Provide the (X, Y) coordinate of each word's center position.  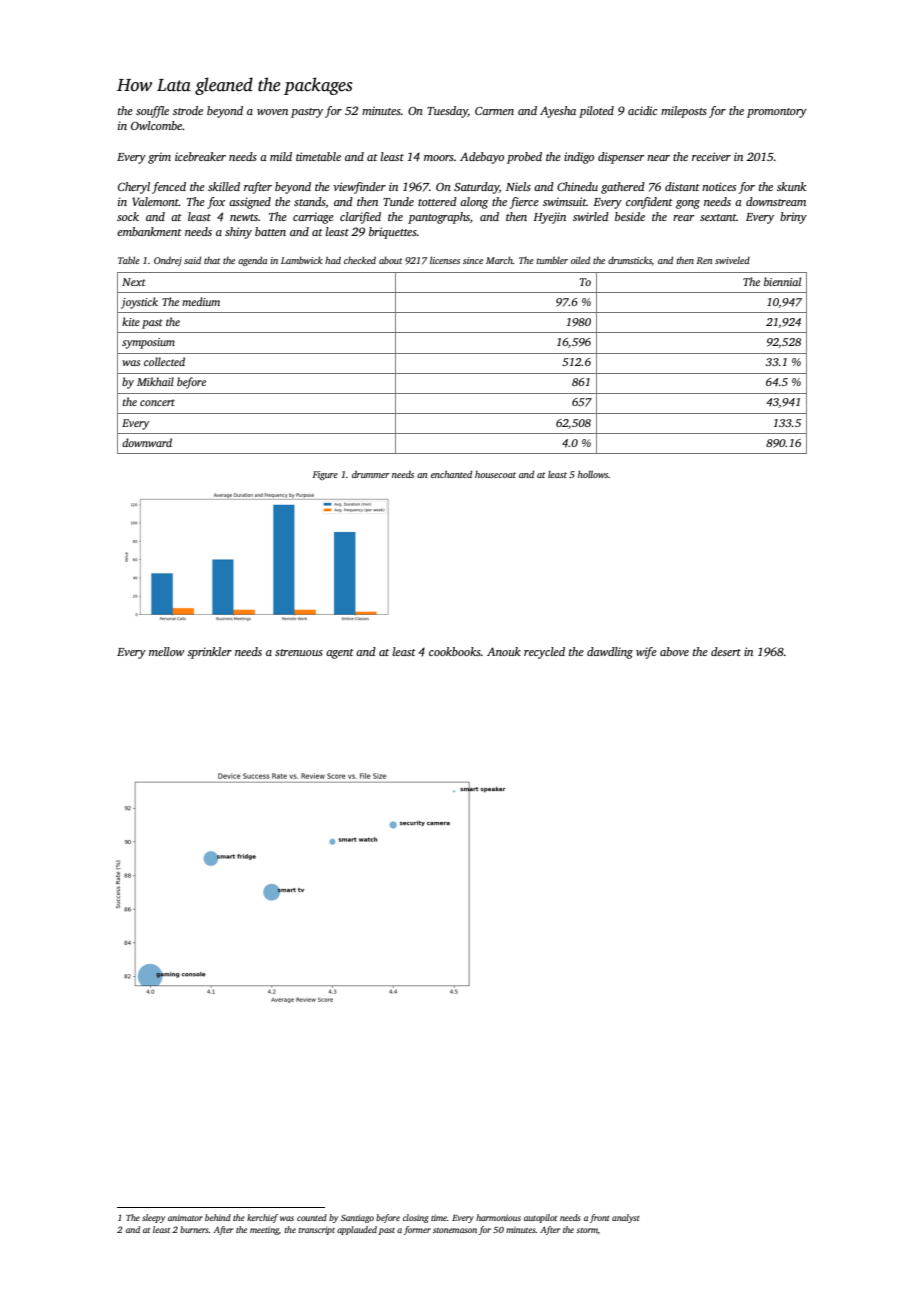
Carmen (494, 111)
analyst (626, 1218)
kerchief (262, 1218)
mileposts (684, 112)
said (192, 260)
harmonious (498, 1217)
